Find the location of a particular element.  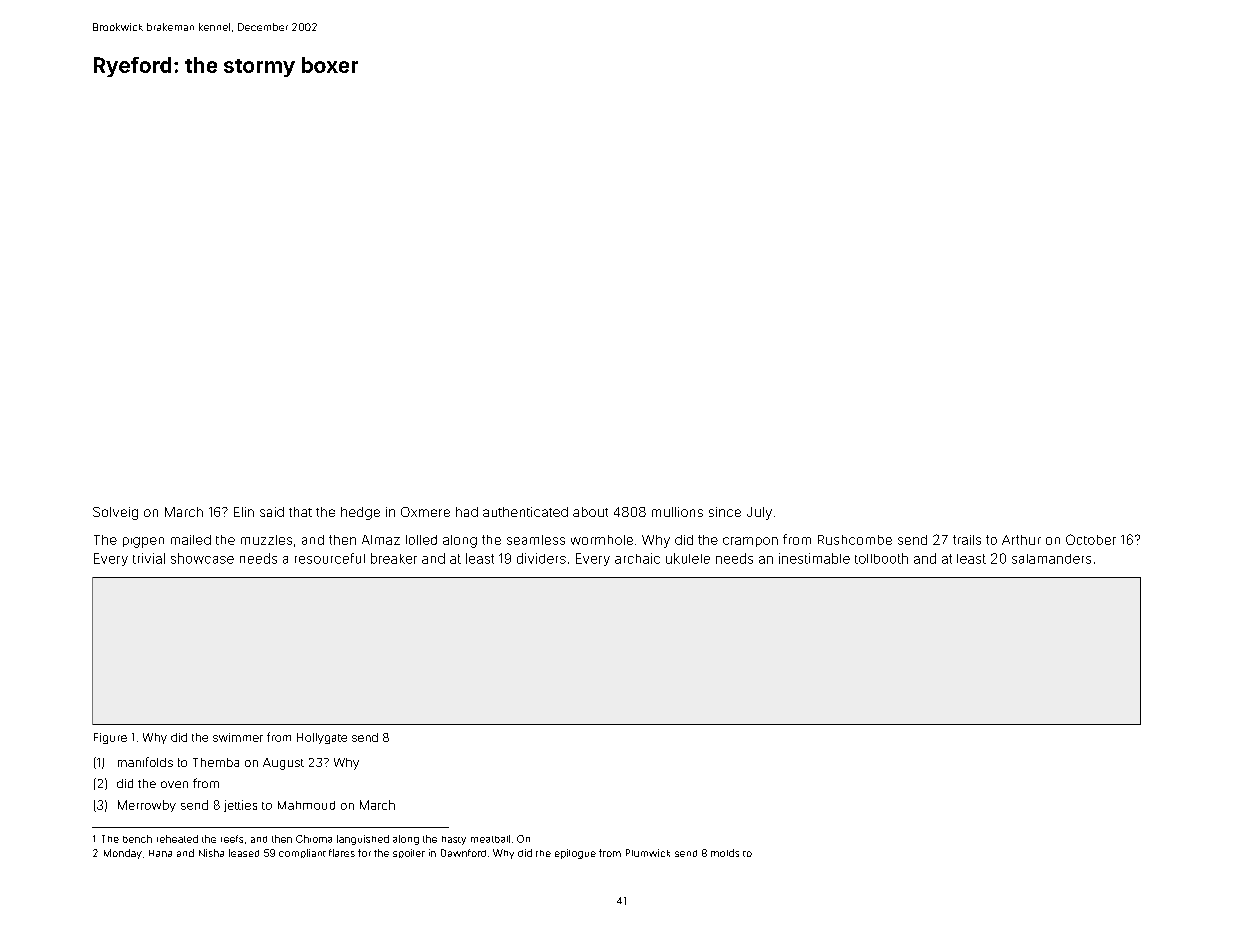

Figure is located at coordinates (110, 738).
